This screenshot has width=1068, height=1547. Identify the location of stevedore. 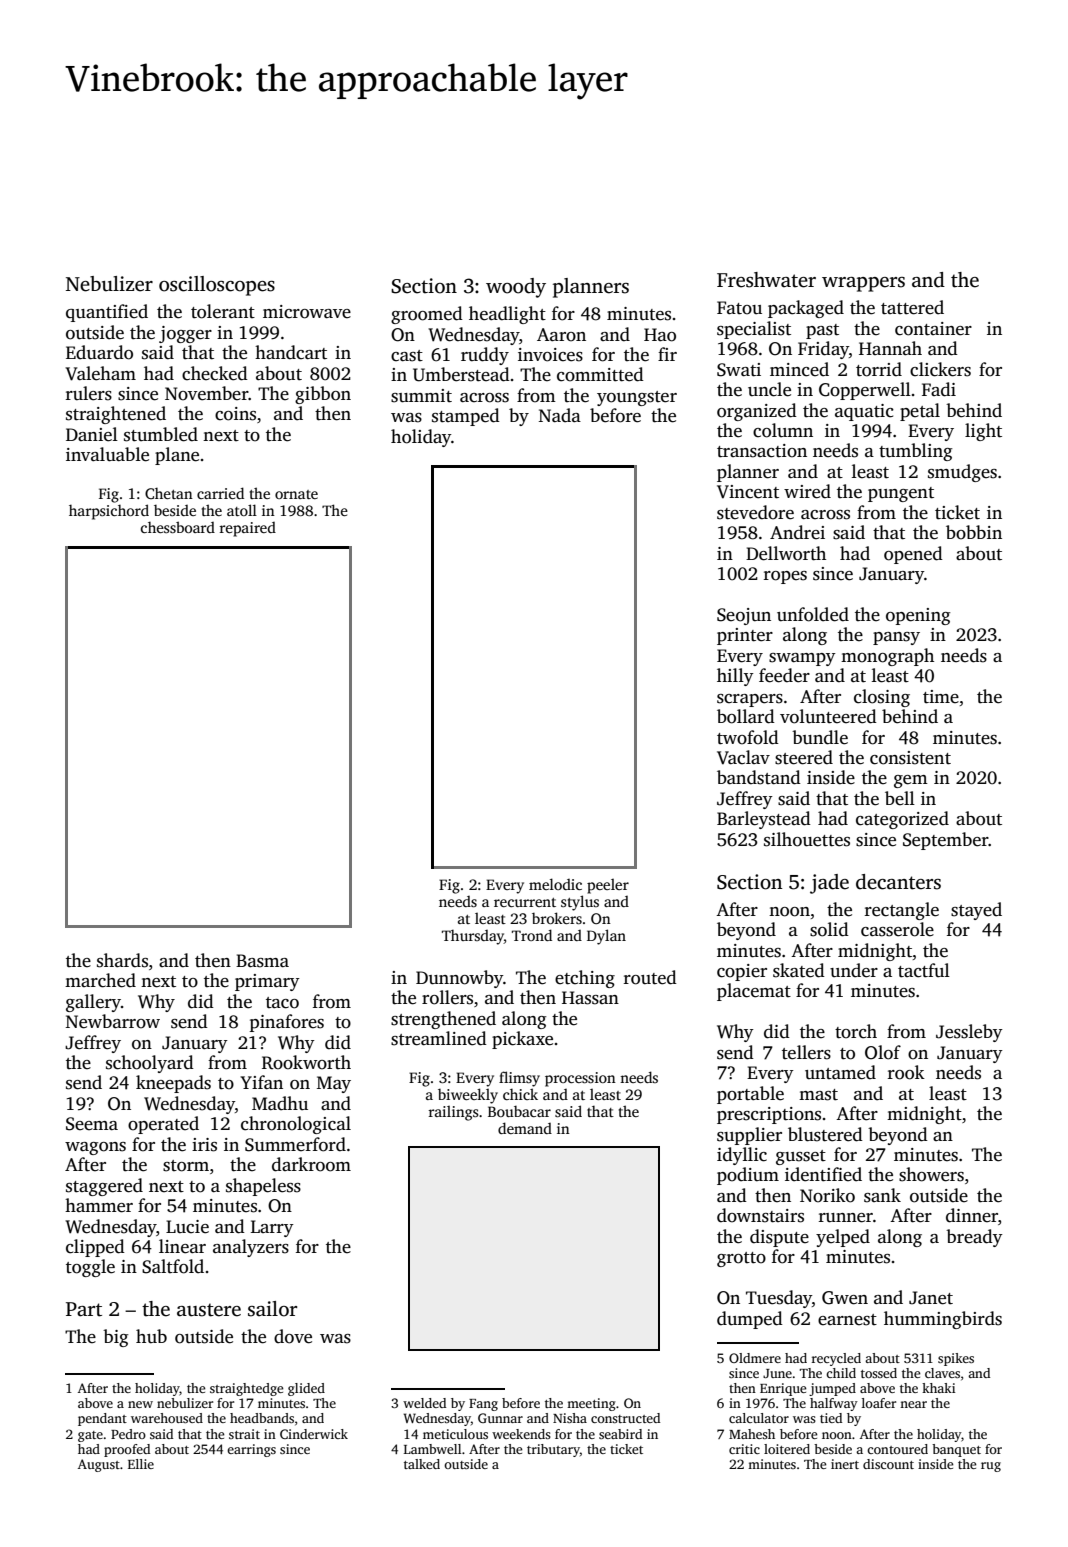
(755, 512).
